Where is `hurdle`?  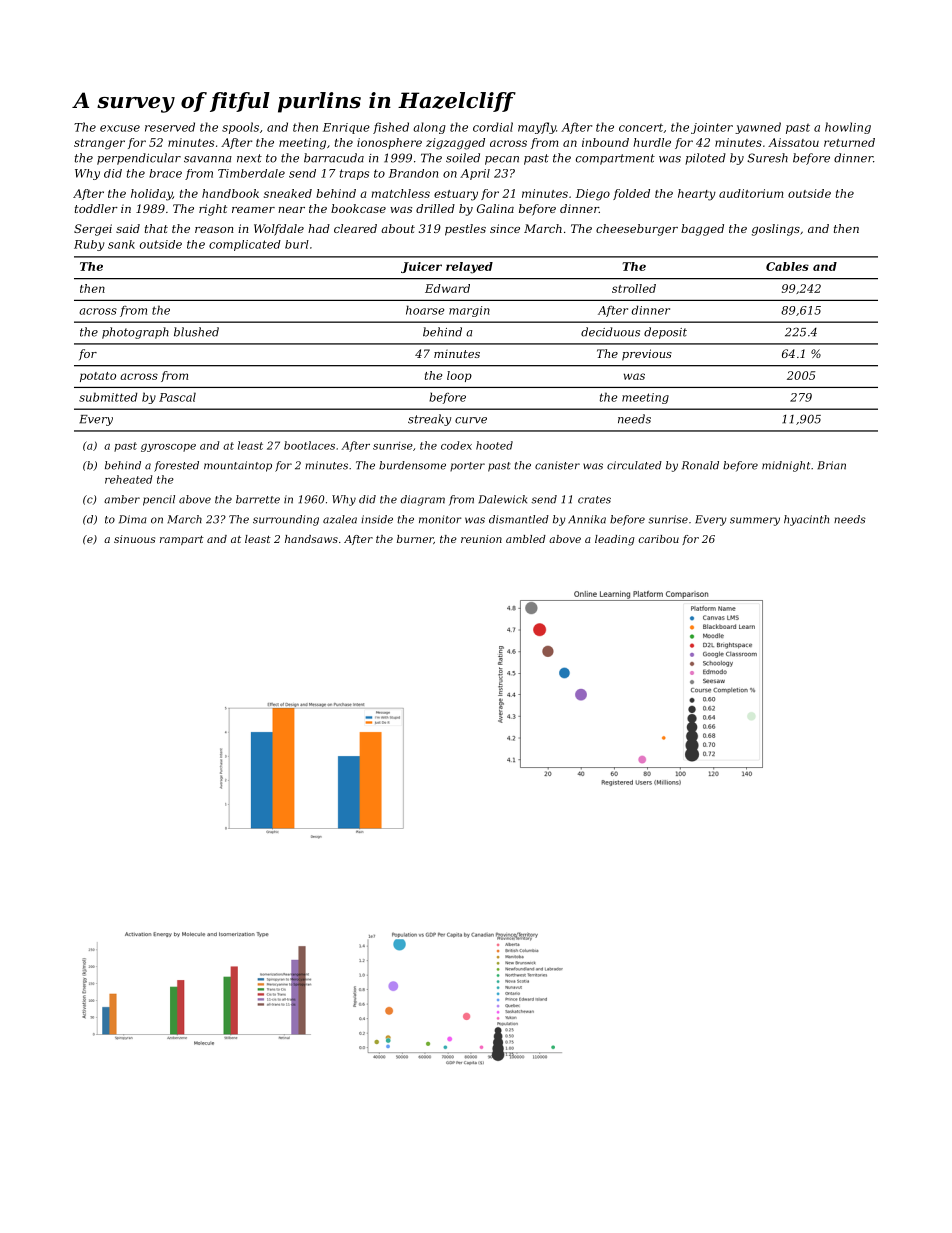
hurdle is located at coordinates (652, 142).
